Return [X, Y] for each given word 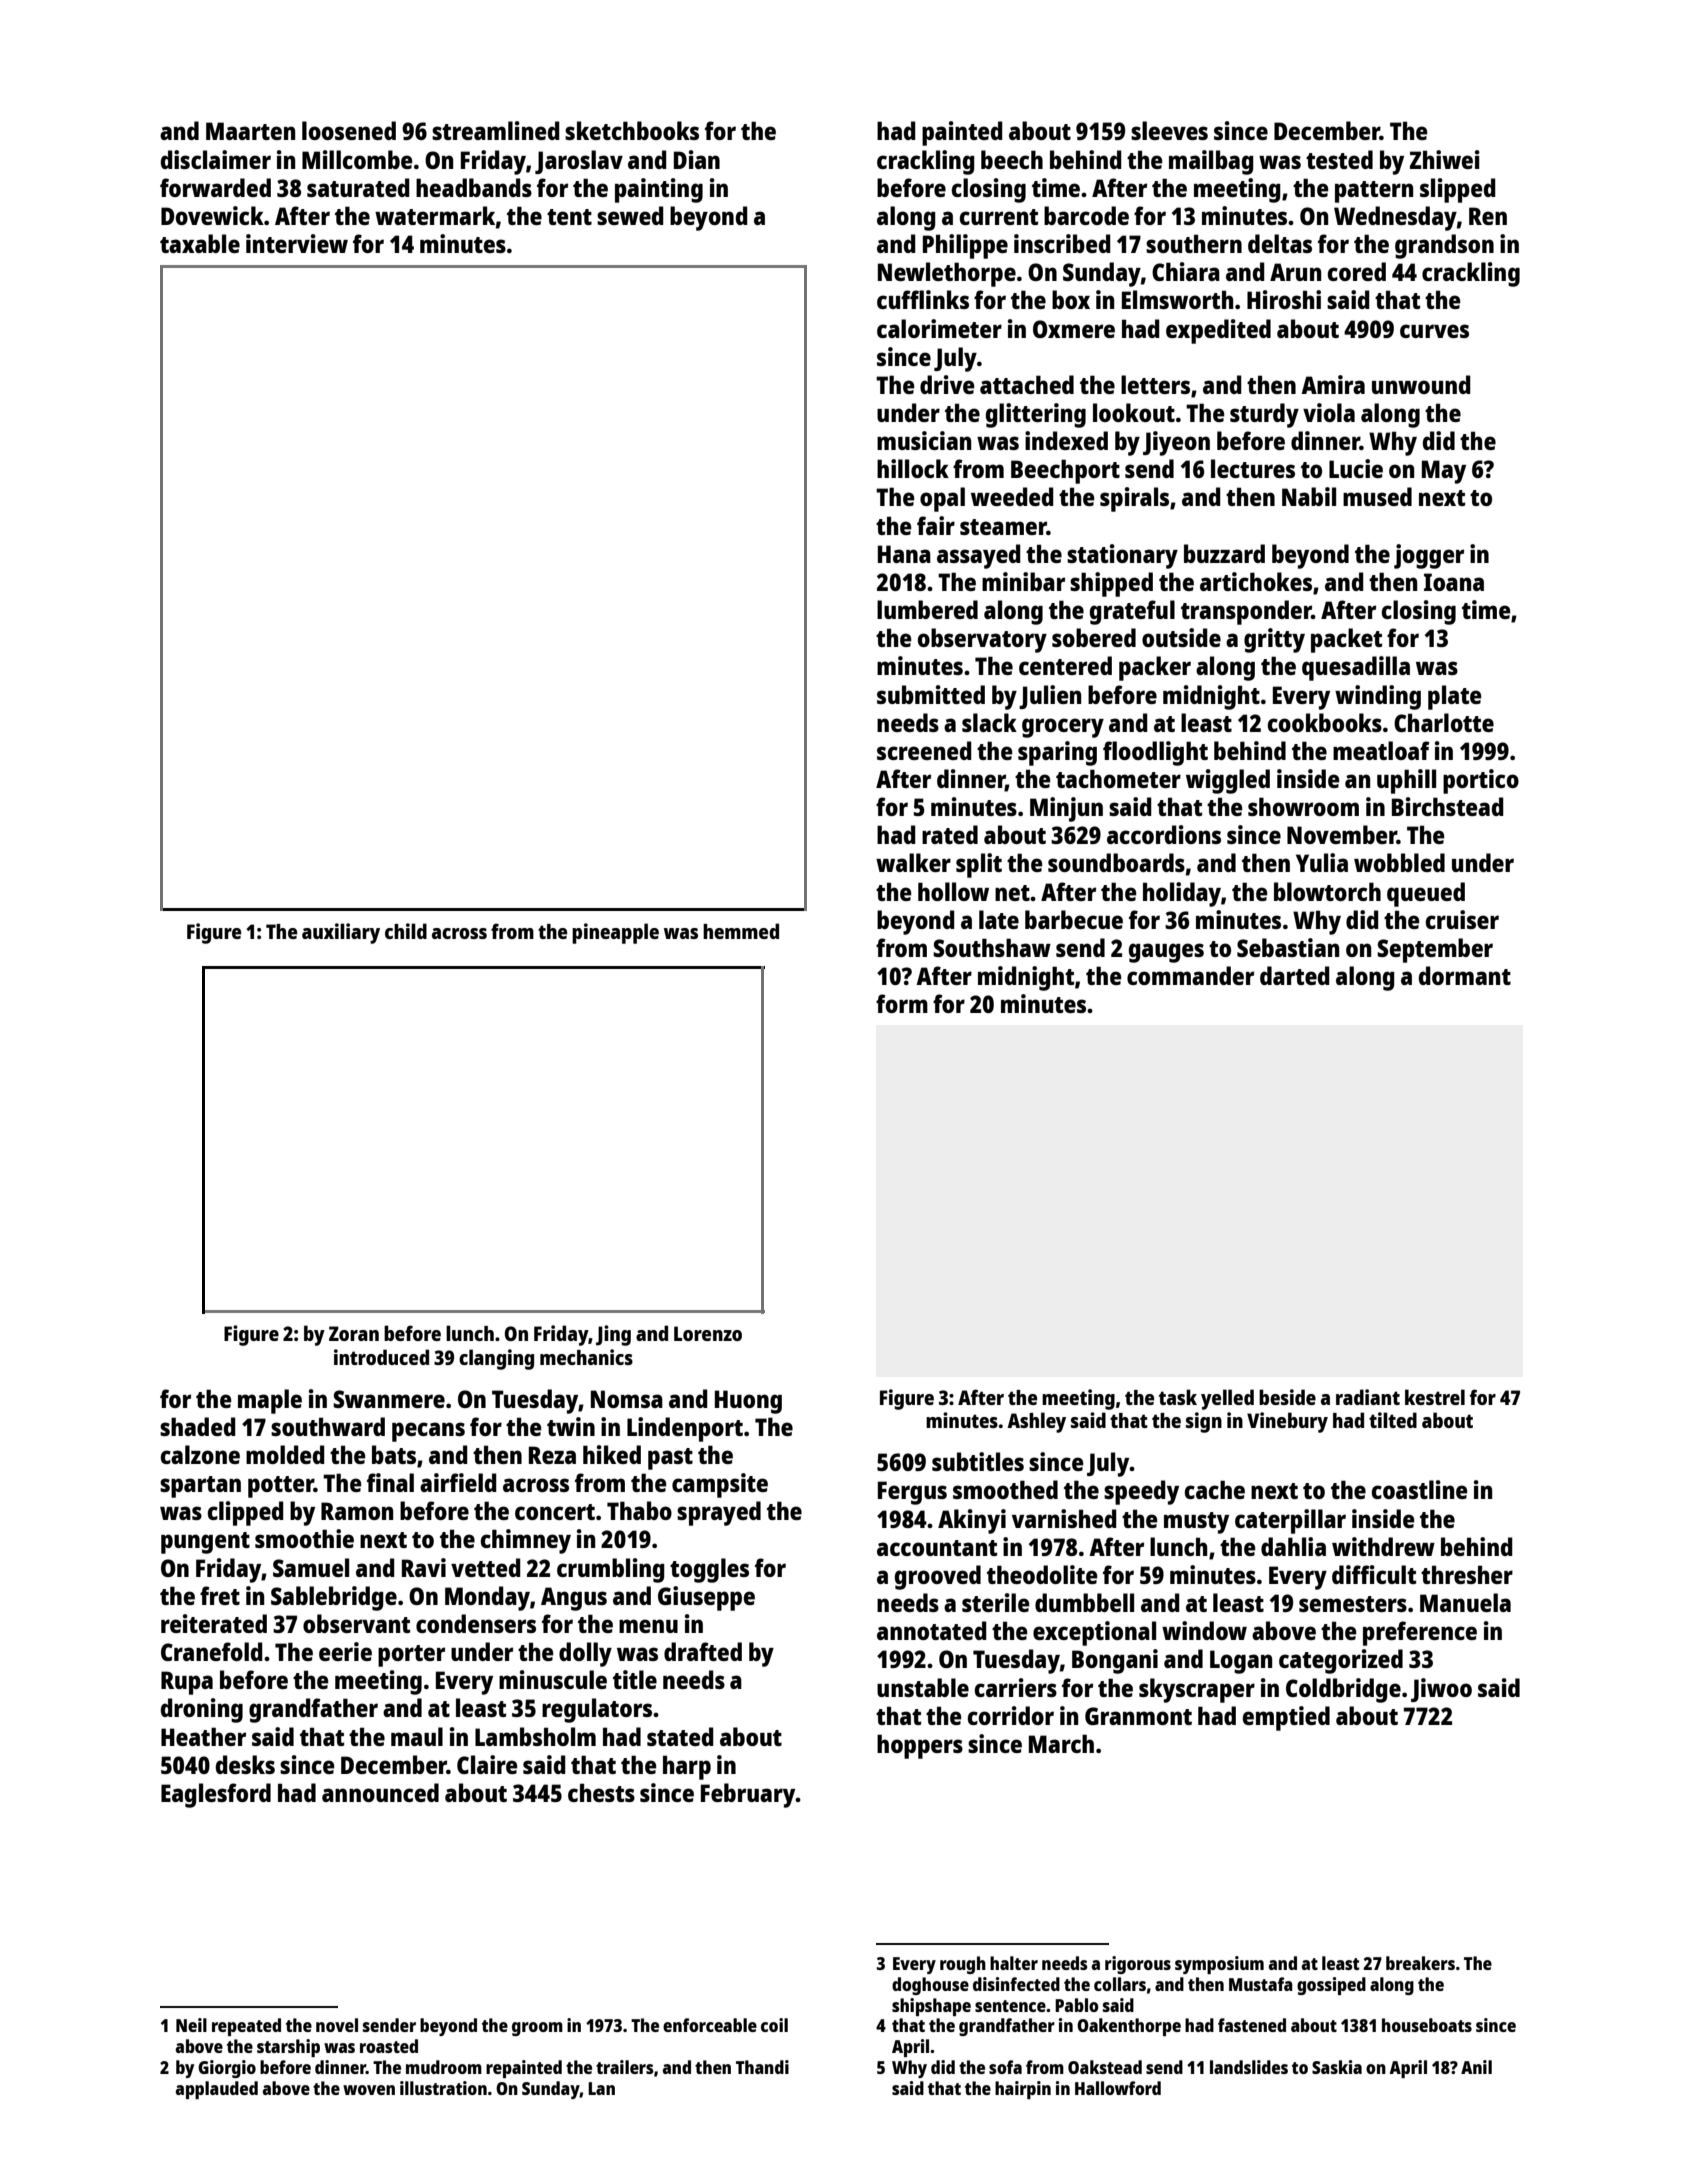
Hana [904, 554]
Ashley [1036, 1422]
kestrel [1435, 1397]
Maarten [250, 131]
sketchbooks [632, 130]
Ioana [1454, 582]
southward [328, 1426]
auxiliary [341, 933]
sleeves [1169, 130]
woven [369, 2090]
